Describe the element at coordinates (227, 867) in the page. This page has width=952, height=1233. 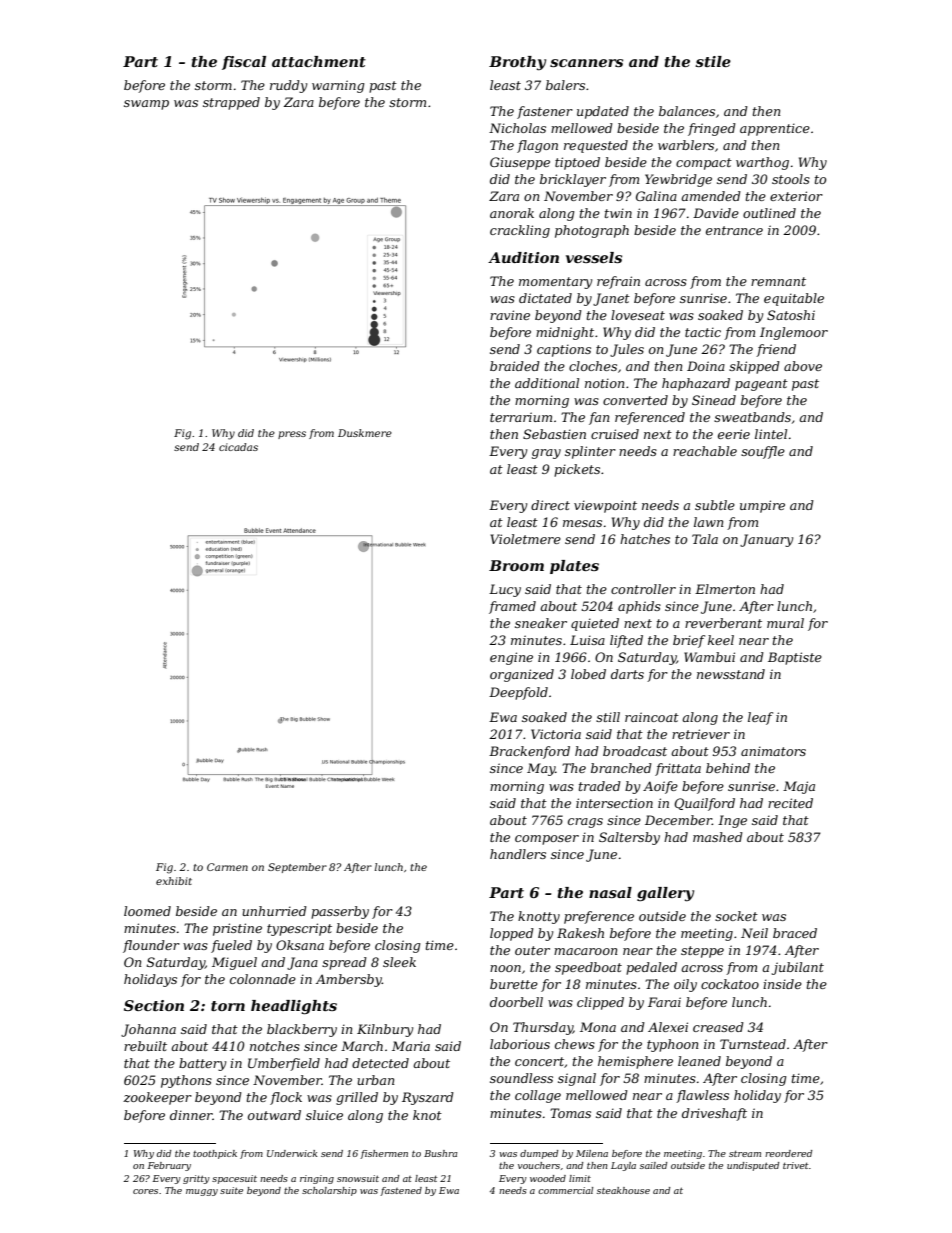
I see `Carmen` at that location.
